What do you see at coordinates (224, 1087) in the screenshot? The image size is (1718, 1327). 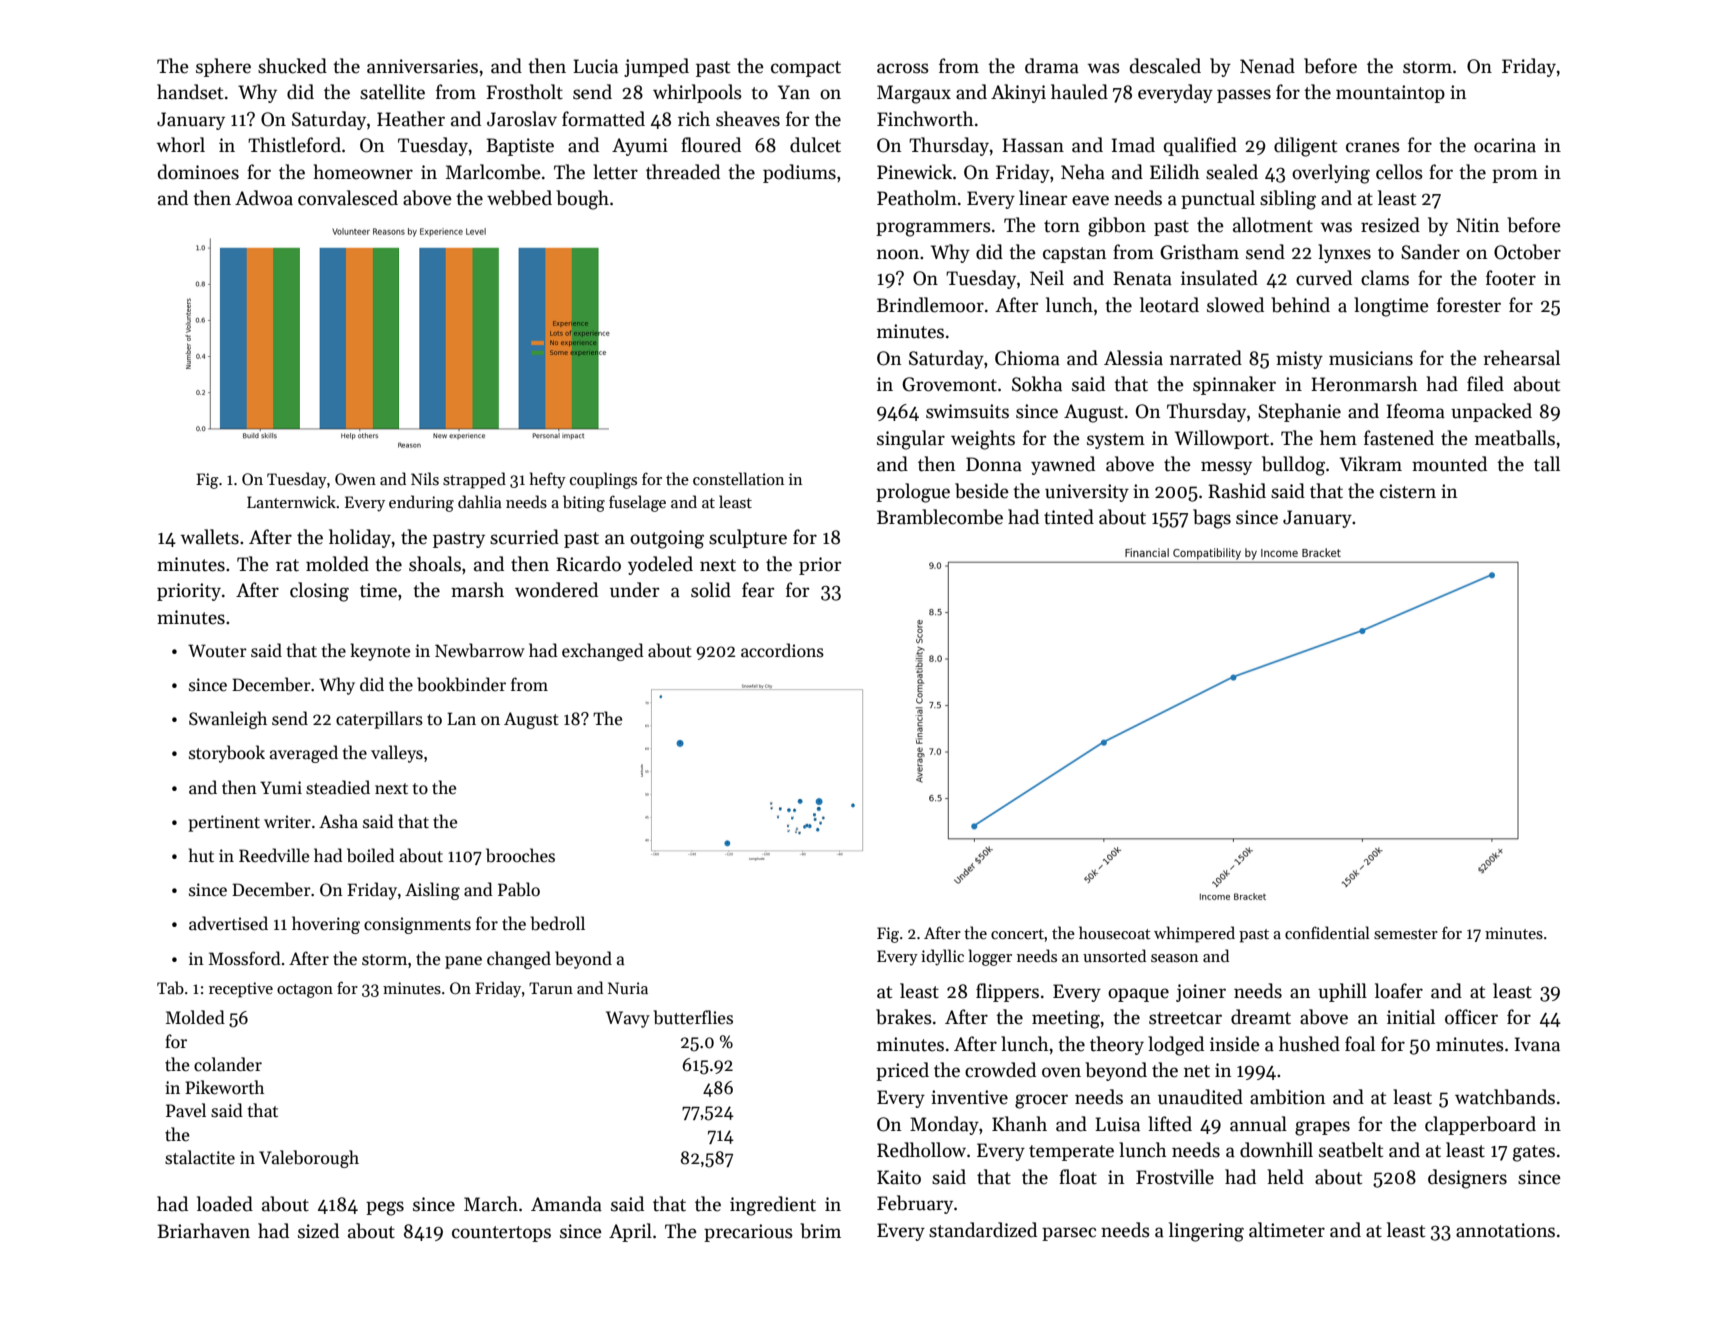 I see `Pikeworth` at bounding box center [224, 1087].
